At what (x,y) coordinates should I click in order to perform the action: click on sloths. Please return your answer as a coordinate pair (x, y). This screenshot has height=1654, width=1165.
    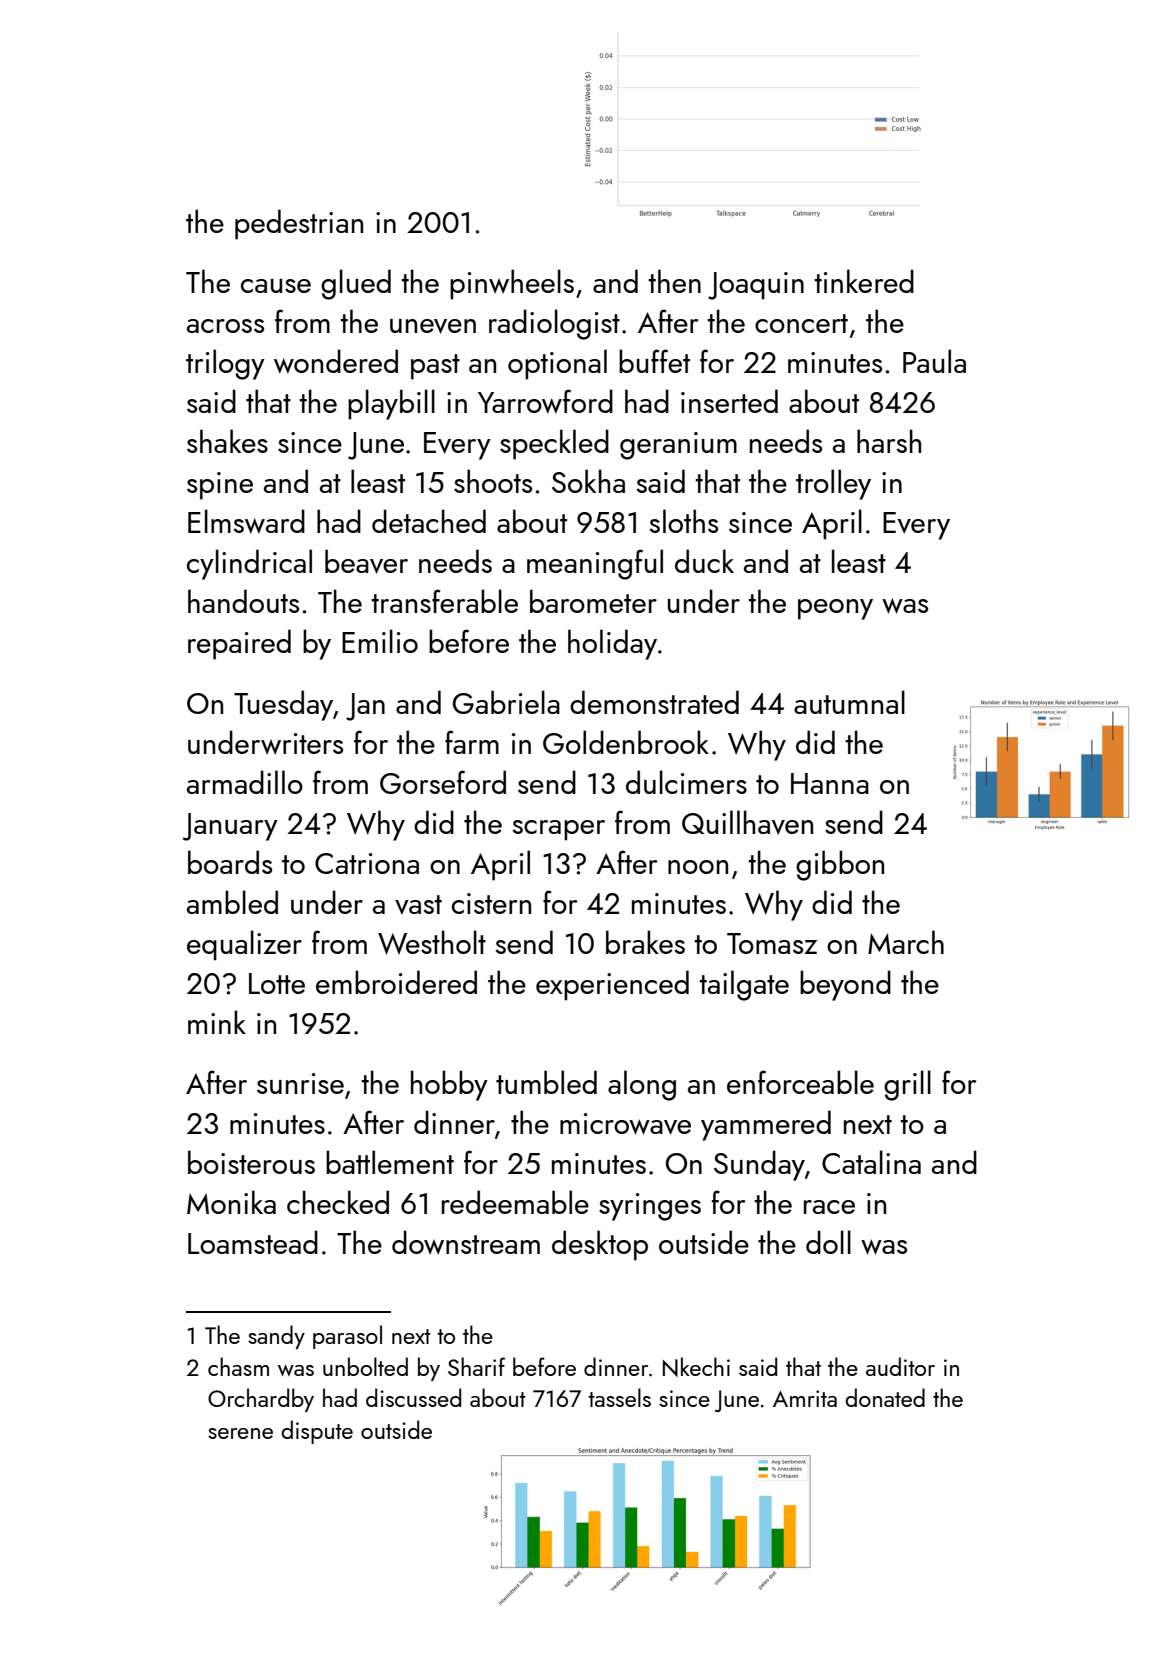
    Looking at the image, I should click on (683, 521).
